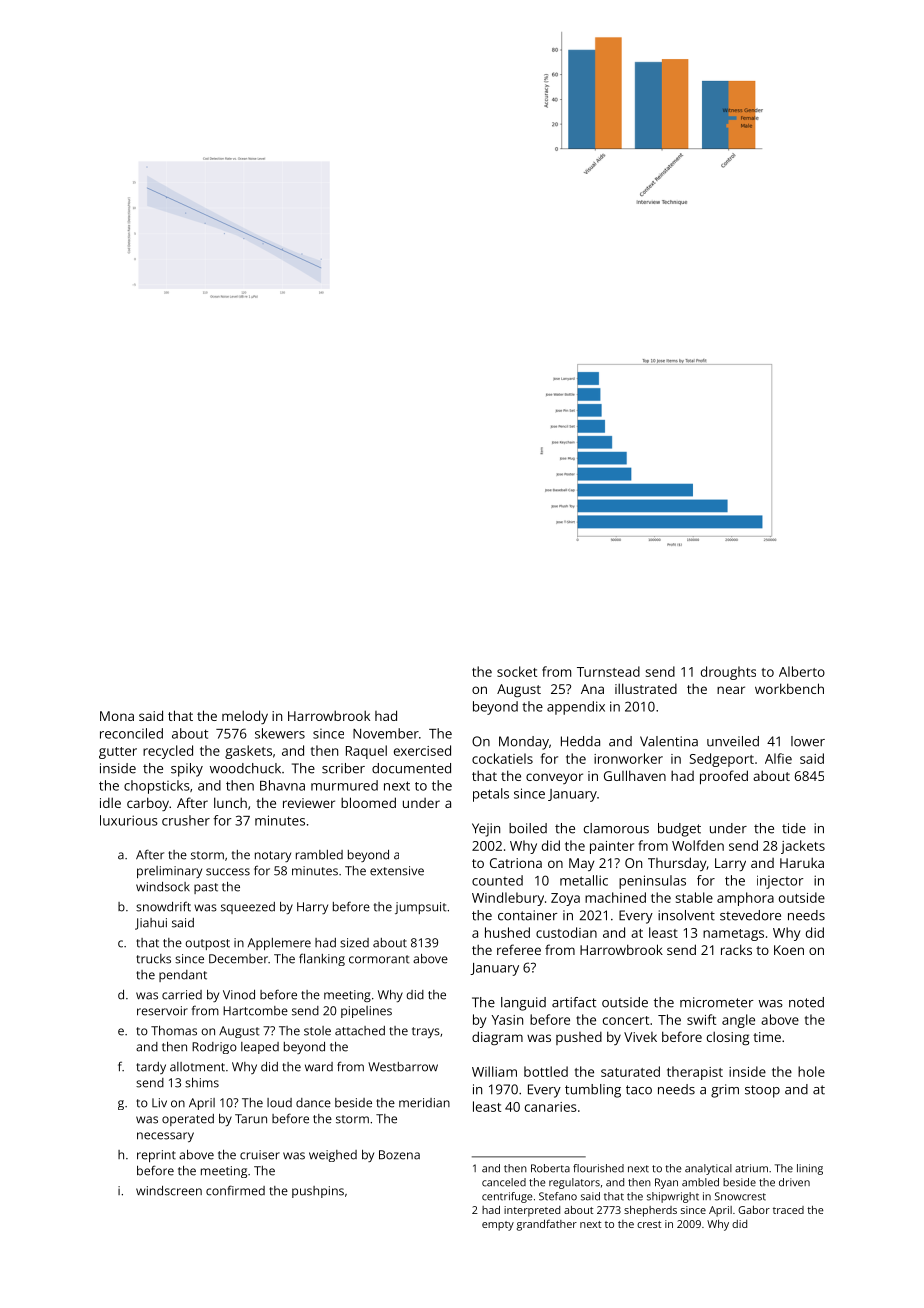 This screenshot has width=924, height=1308. Describe the element at coordinates (399, 1155) in the screenshot. I see `Bozena` at that location.
